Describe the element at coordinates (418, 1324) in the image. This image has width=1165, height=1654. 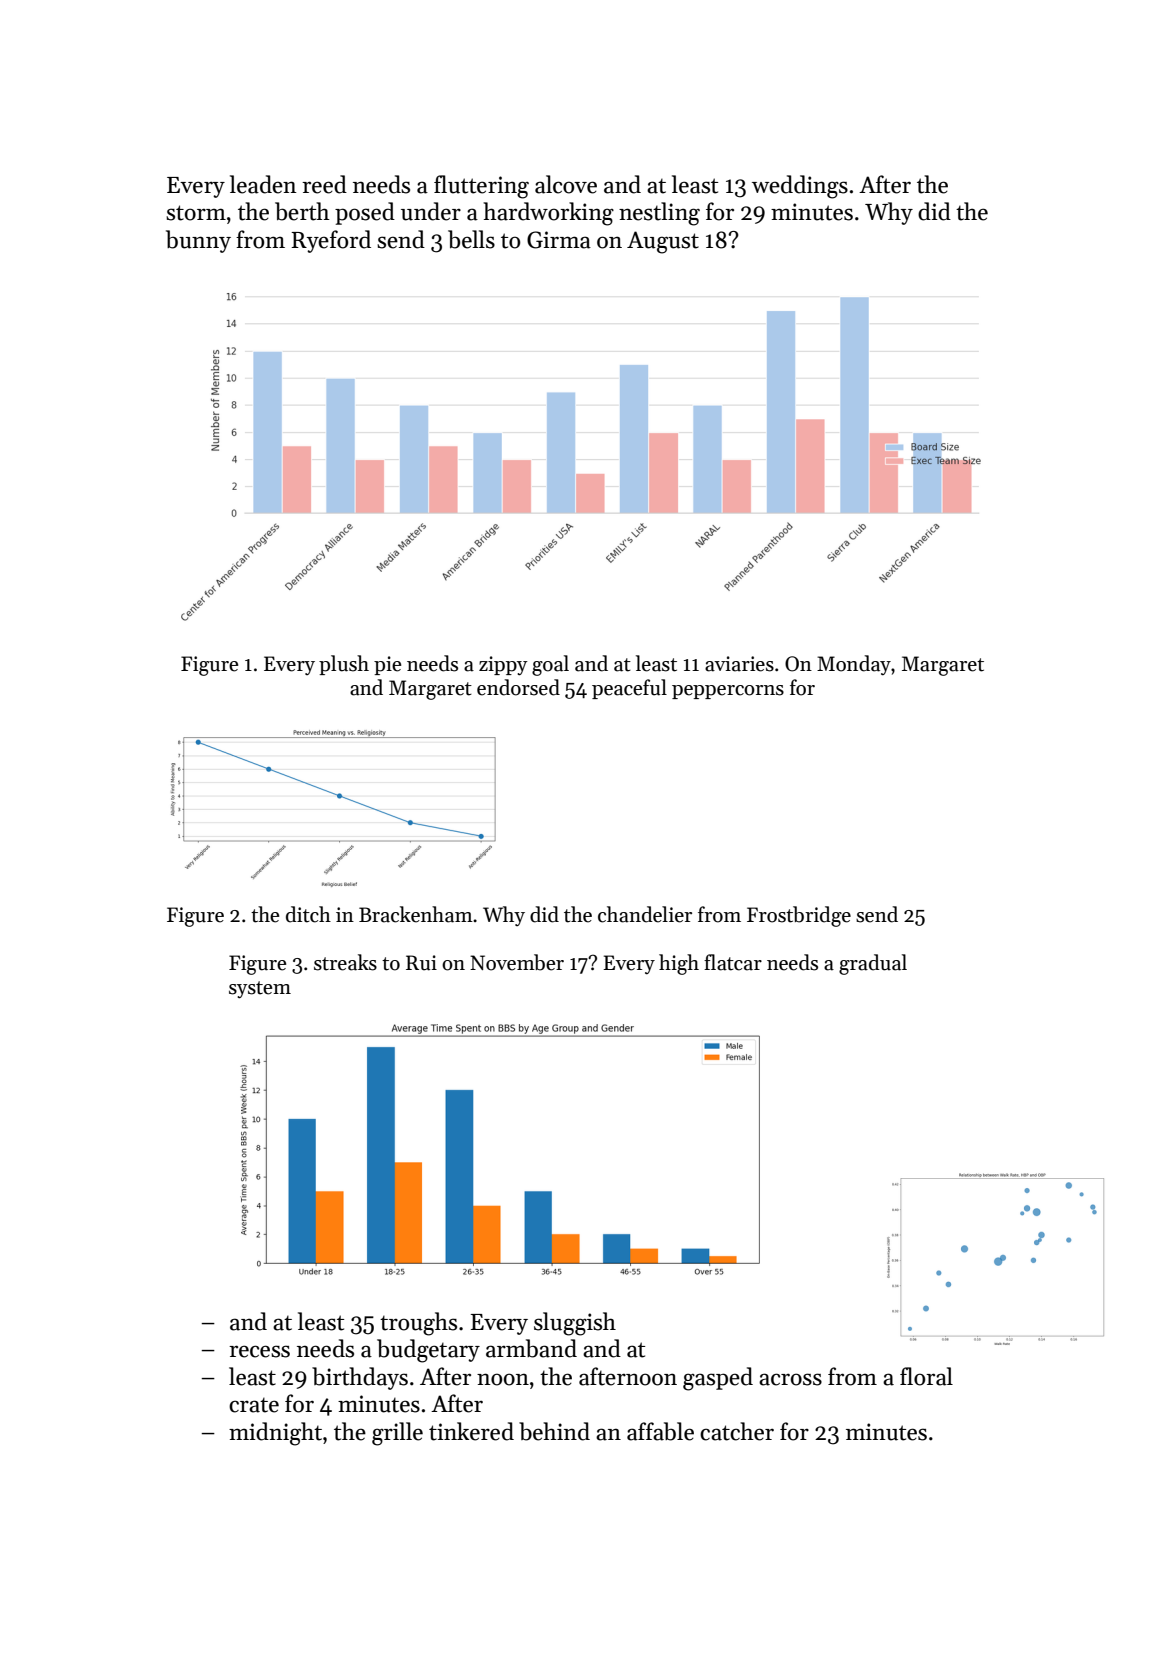
I see `troughs` at that location.
